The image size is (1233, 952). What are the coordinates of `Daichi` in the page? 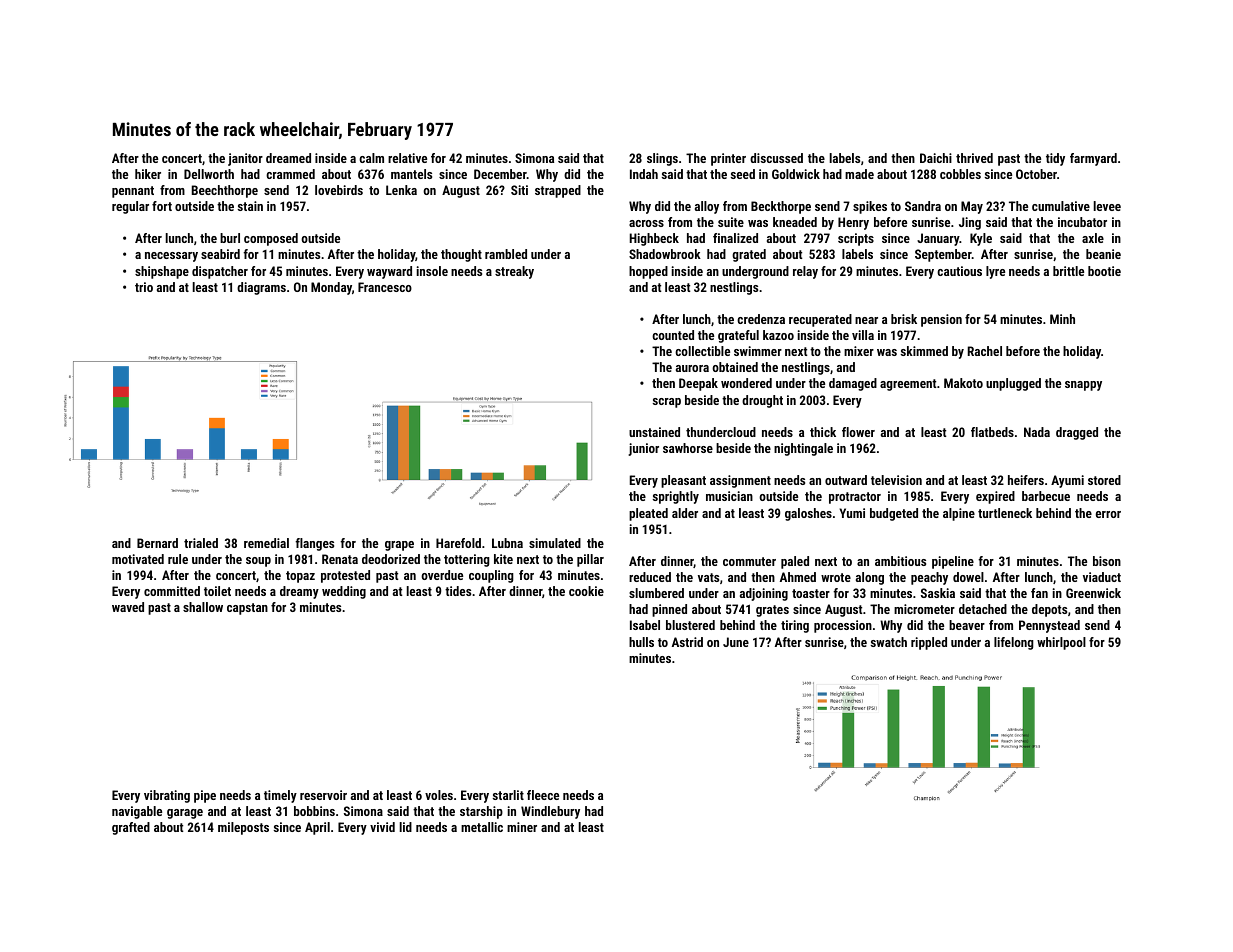 It's located at (936, 158).
